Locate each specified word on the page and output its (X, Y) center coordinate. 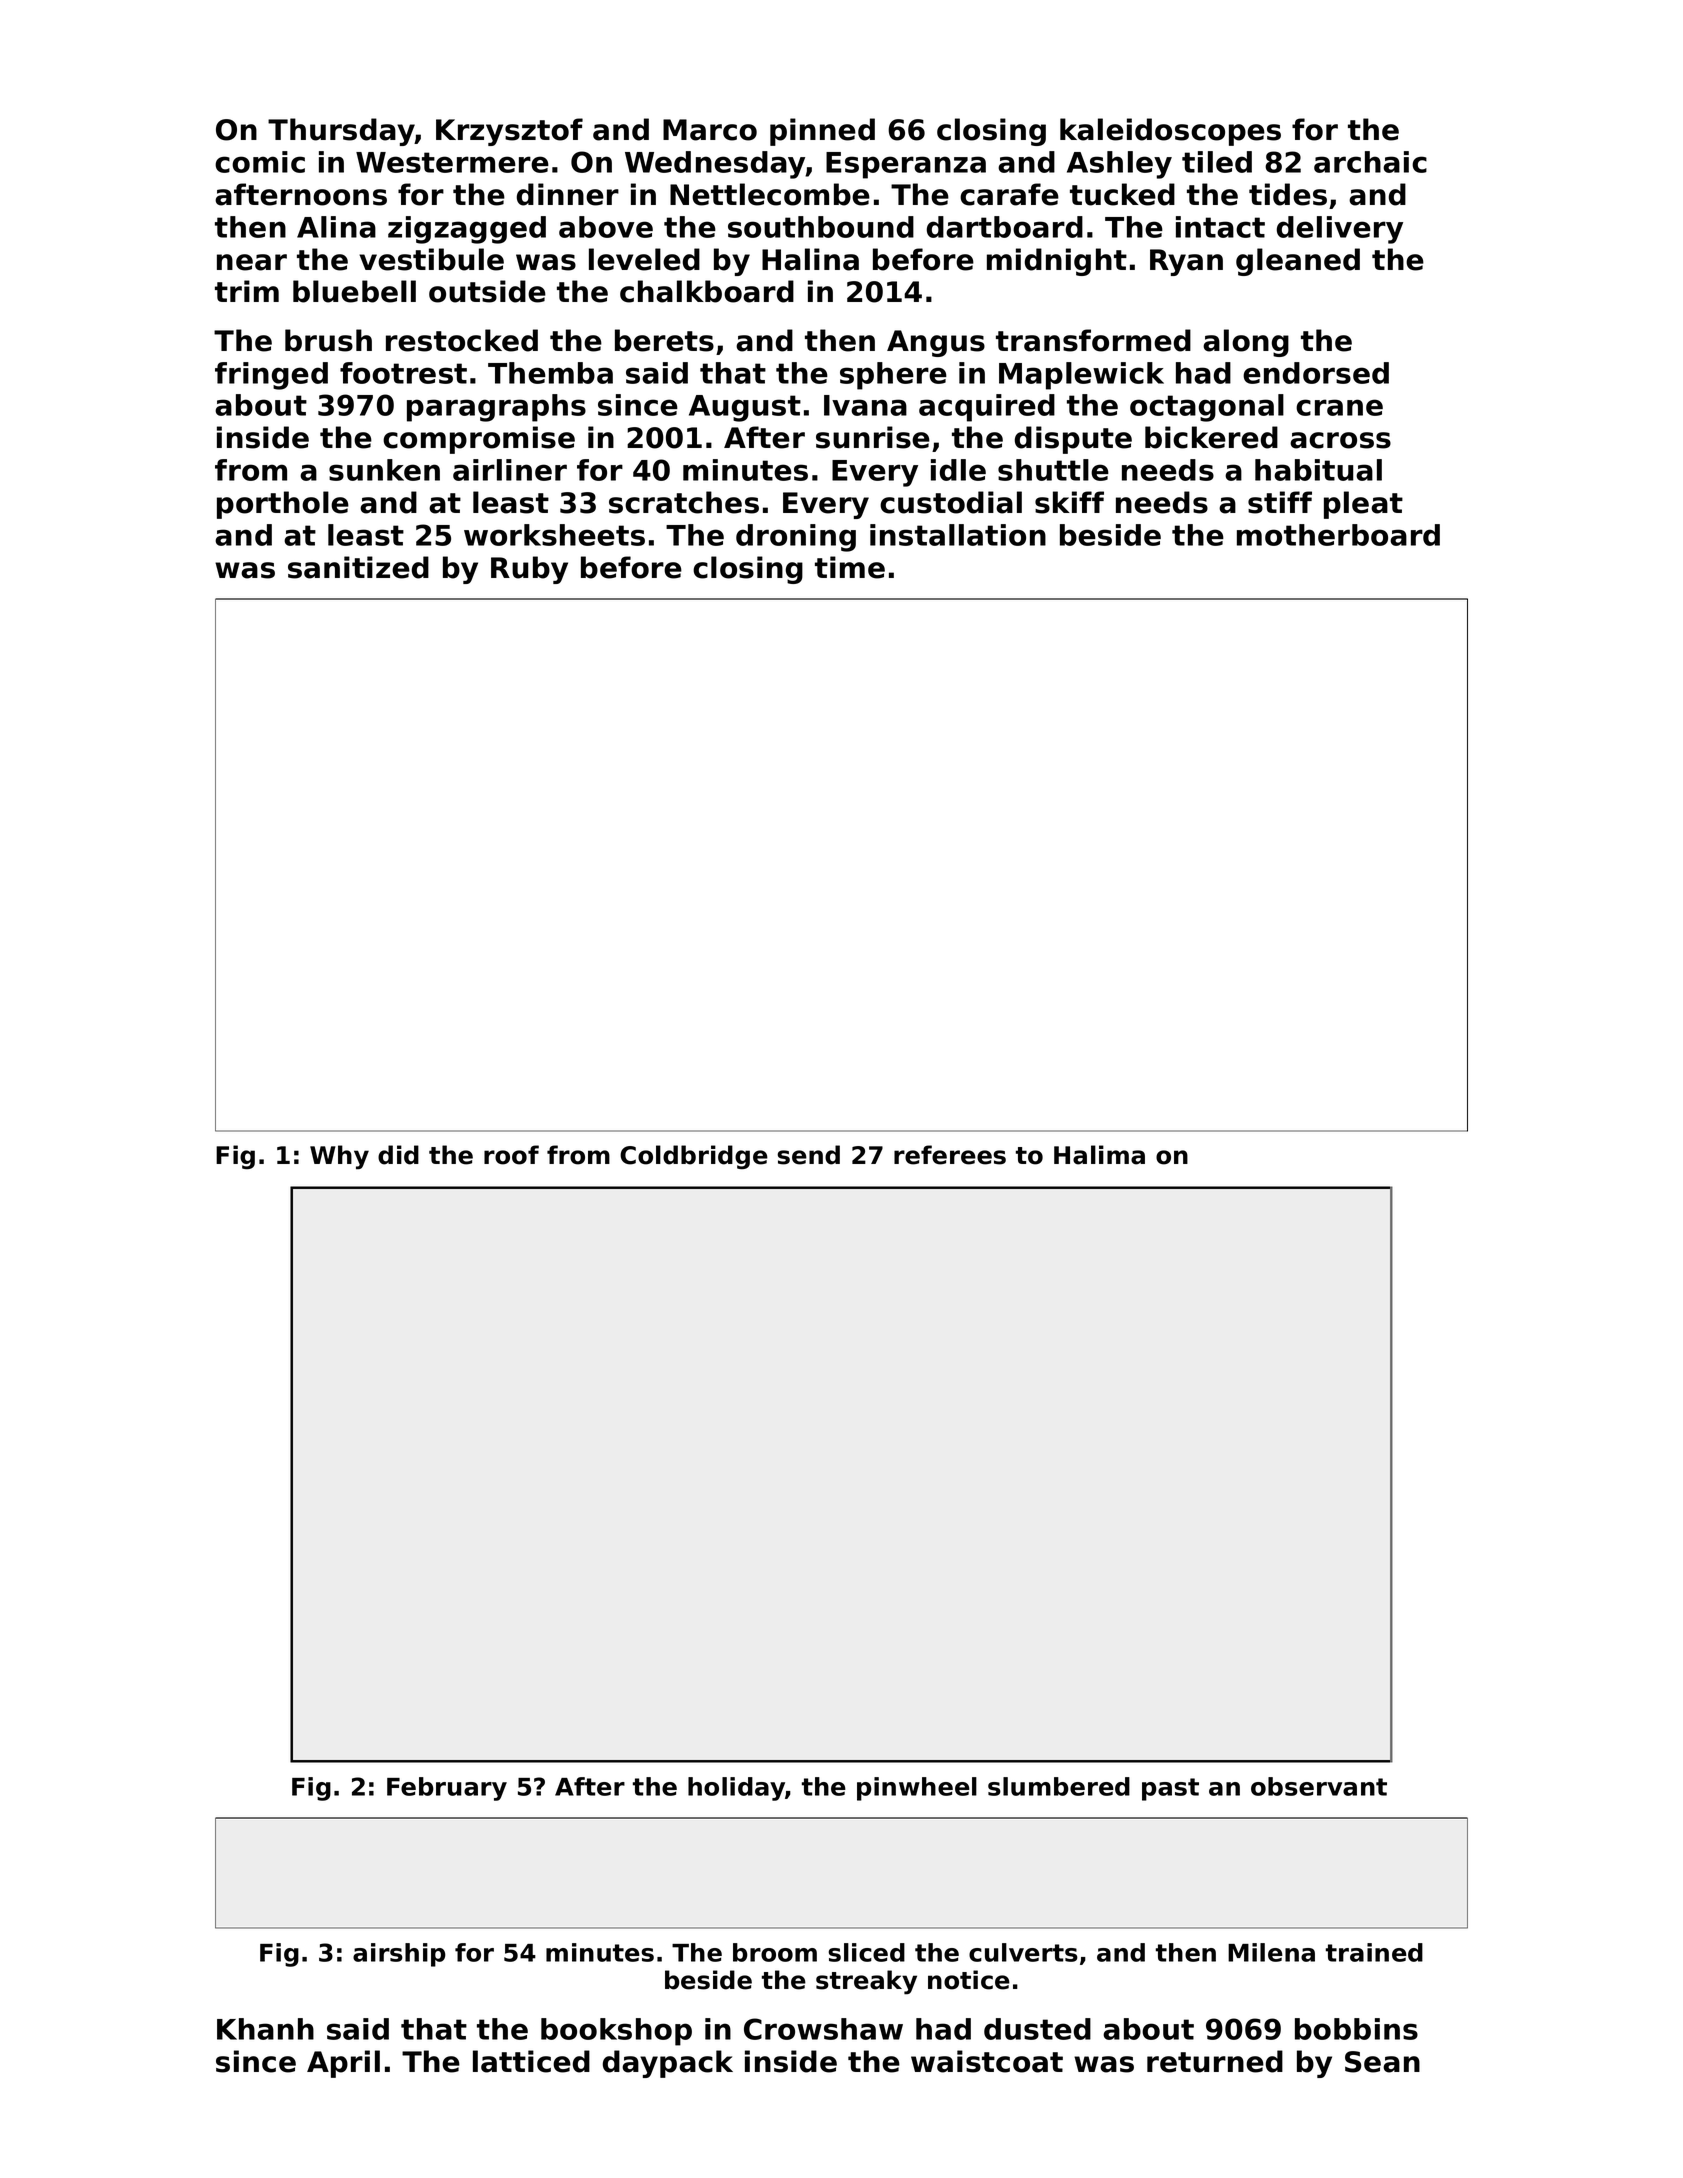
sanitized (358, 567)
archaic (1370, 162)
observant (1319, 1786)
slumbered (1059, 1786)
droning (796, 538)
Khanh (265, 2029)
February (447, 1789)
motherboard (1338, 535)
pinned (822, 132)
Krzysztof (509, 132)
